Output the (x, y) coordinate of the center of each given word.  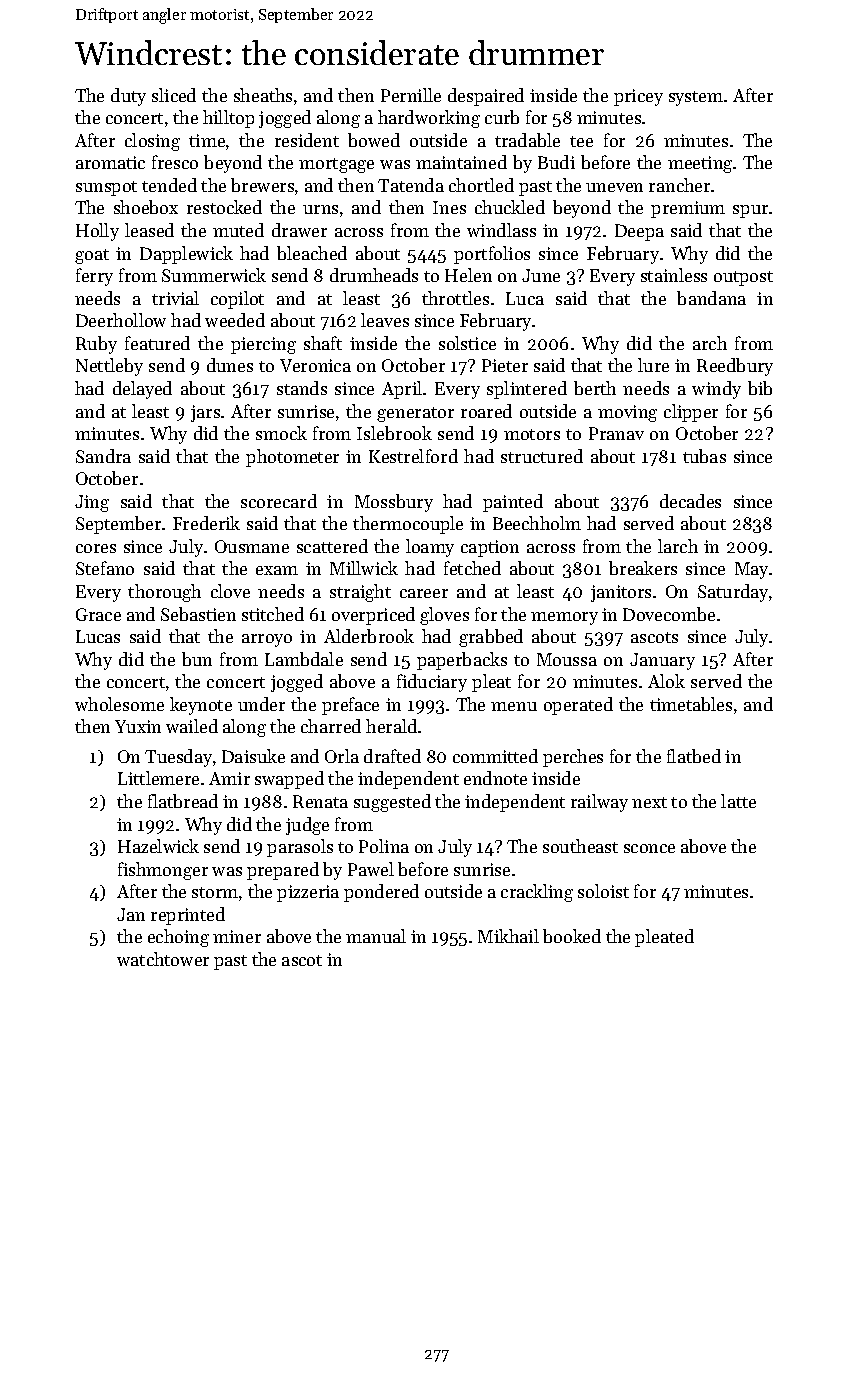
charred (331, 726)
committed (495, 756)
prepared (283, 871)
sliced (174, 95)
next (649, 802)
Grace (98, 614)
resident (307, 140)
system (696, 98)
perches (573, 758)
